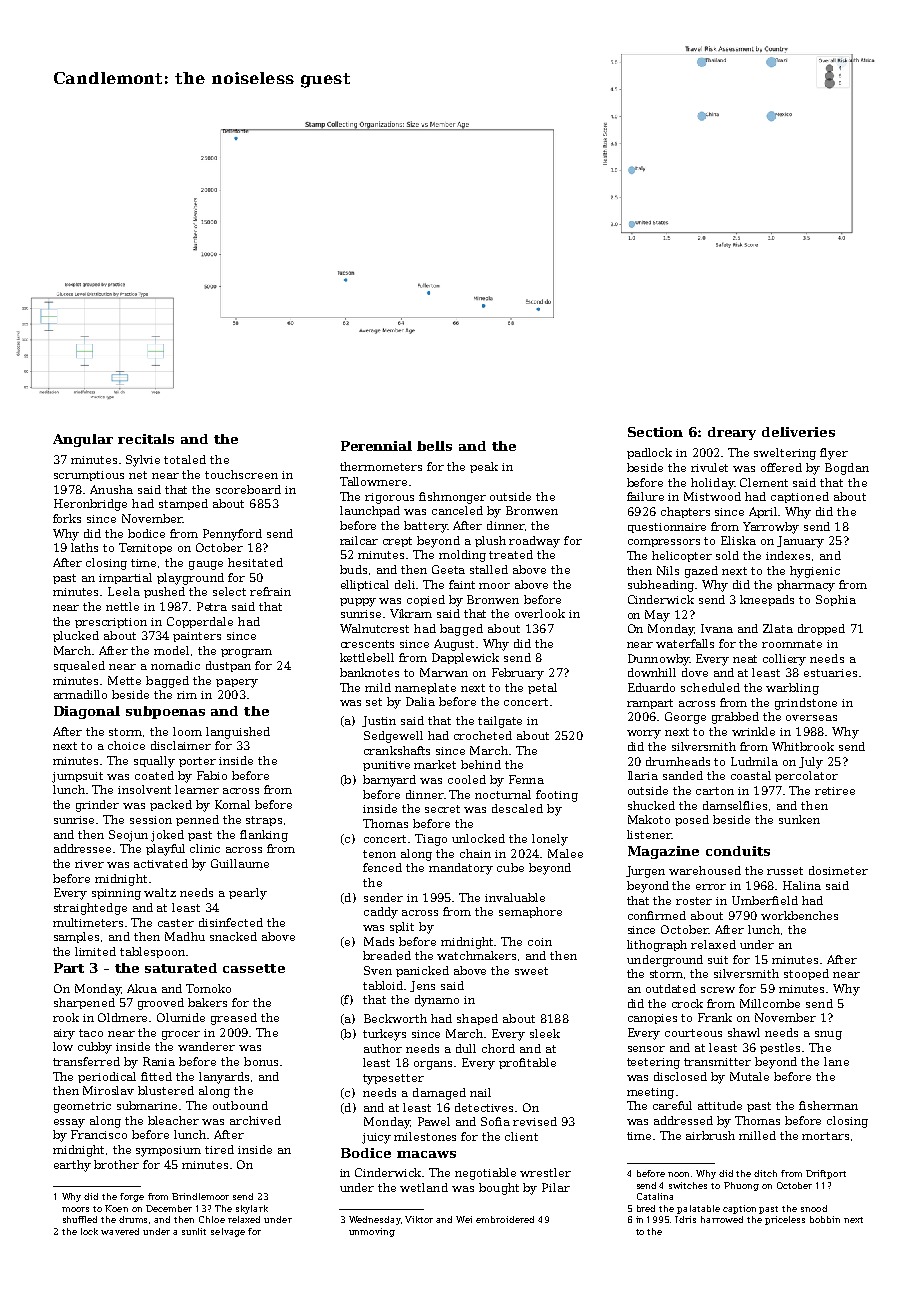 The image size is (924, 1308). Describe the element at coordinates (90, 909) in the page. I see `straightedge` at that location.
